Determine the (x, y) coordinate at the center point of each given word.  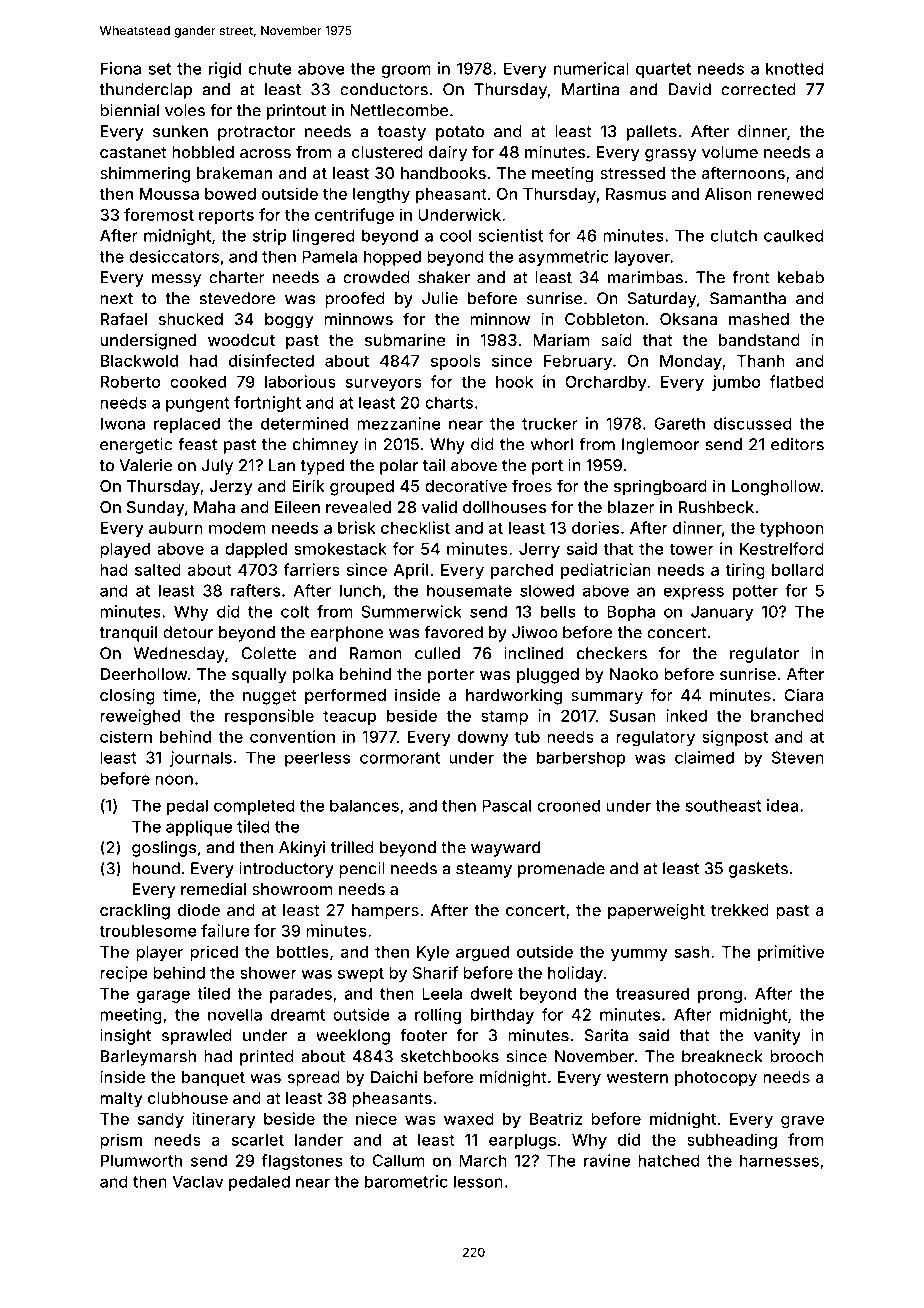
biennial (129, 110)
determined (304, 423)
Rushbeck (716, 507)
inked (686, 715)
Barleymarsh (148, 1058)
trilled (352, 847)
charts (449, 402)
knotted (795, 68)
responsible (269, 717)
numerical (591, 68)
